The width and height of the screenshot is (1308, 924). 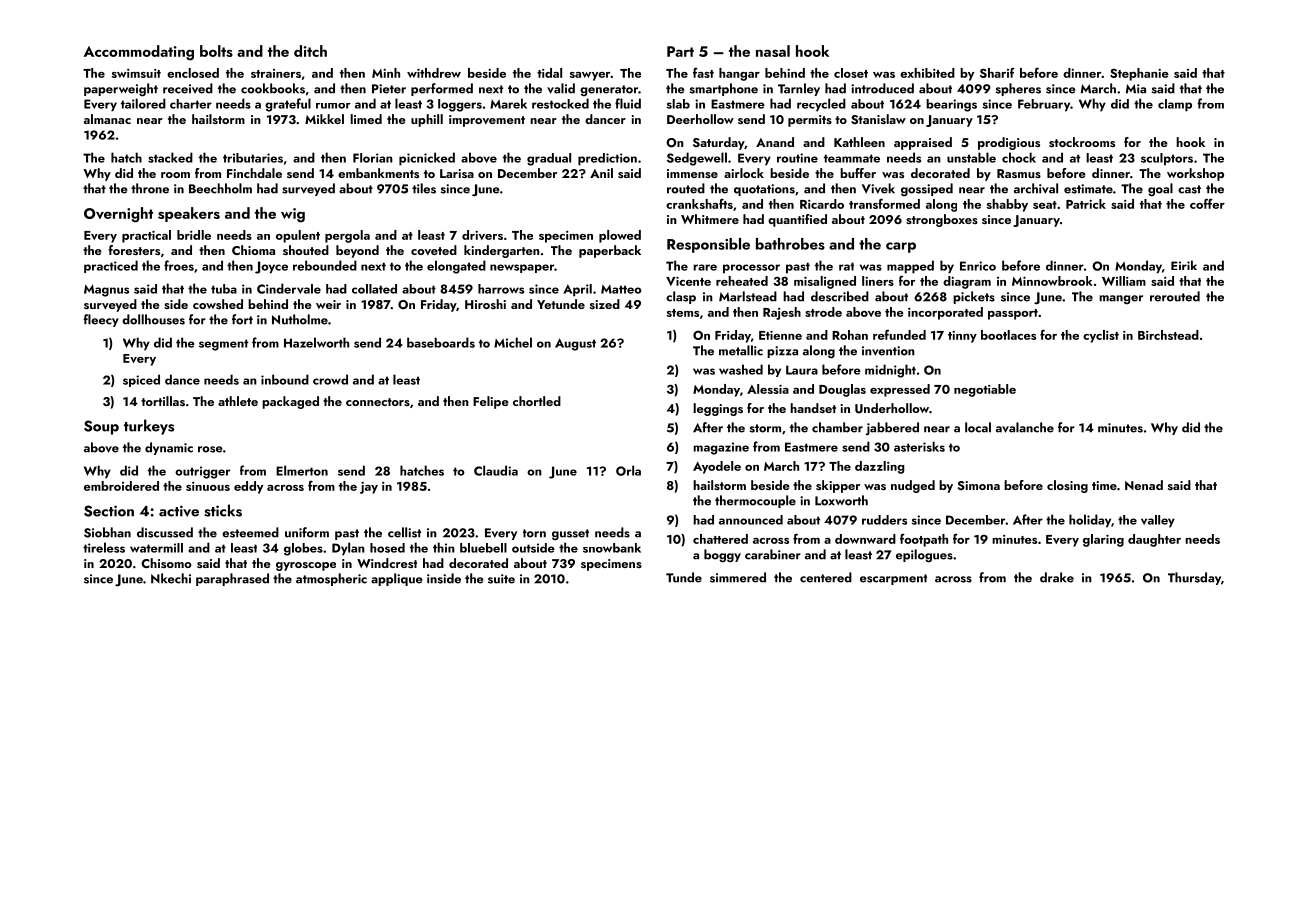 What do you see at coordinates (302, 470) in the screenshot?
I see `Elmerton` at bounding box center [302, 470].
